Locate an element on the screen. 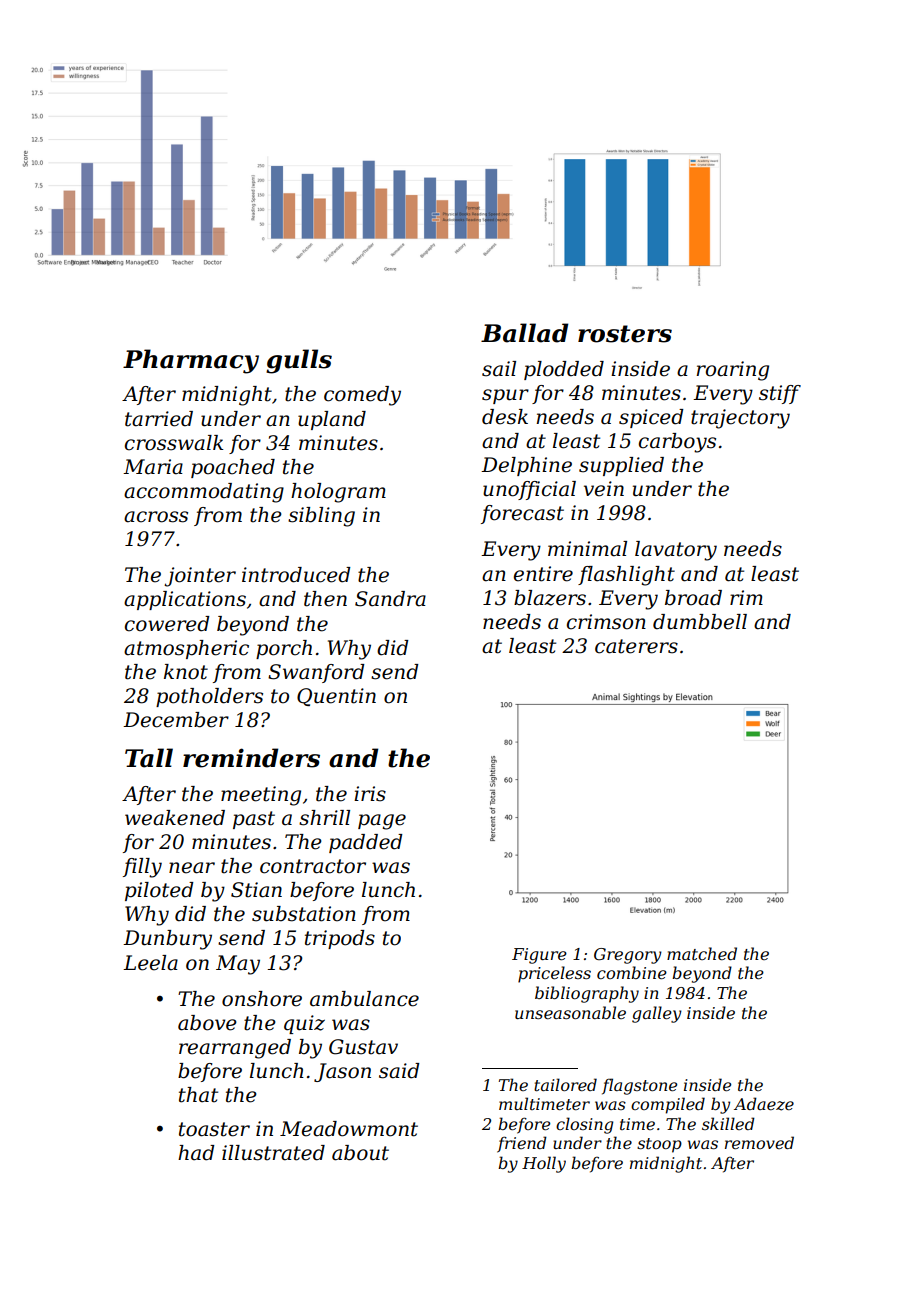  Quentin is located at coordinates (336, 697).
